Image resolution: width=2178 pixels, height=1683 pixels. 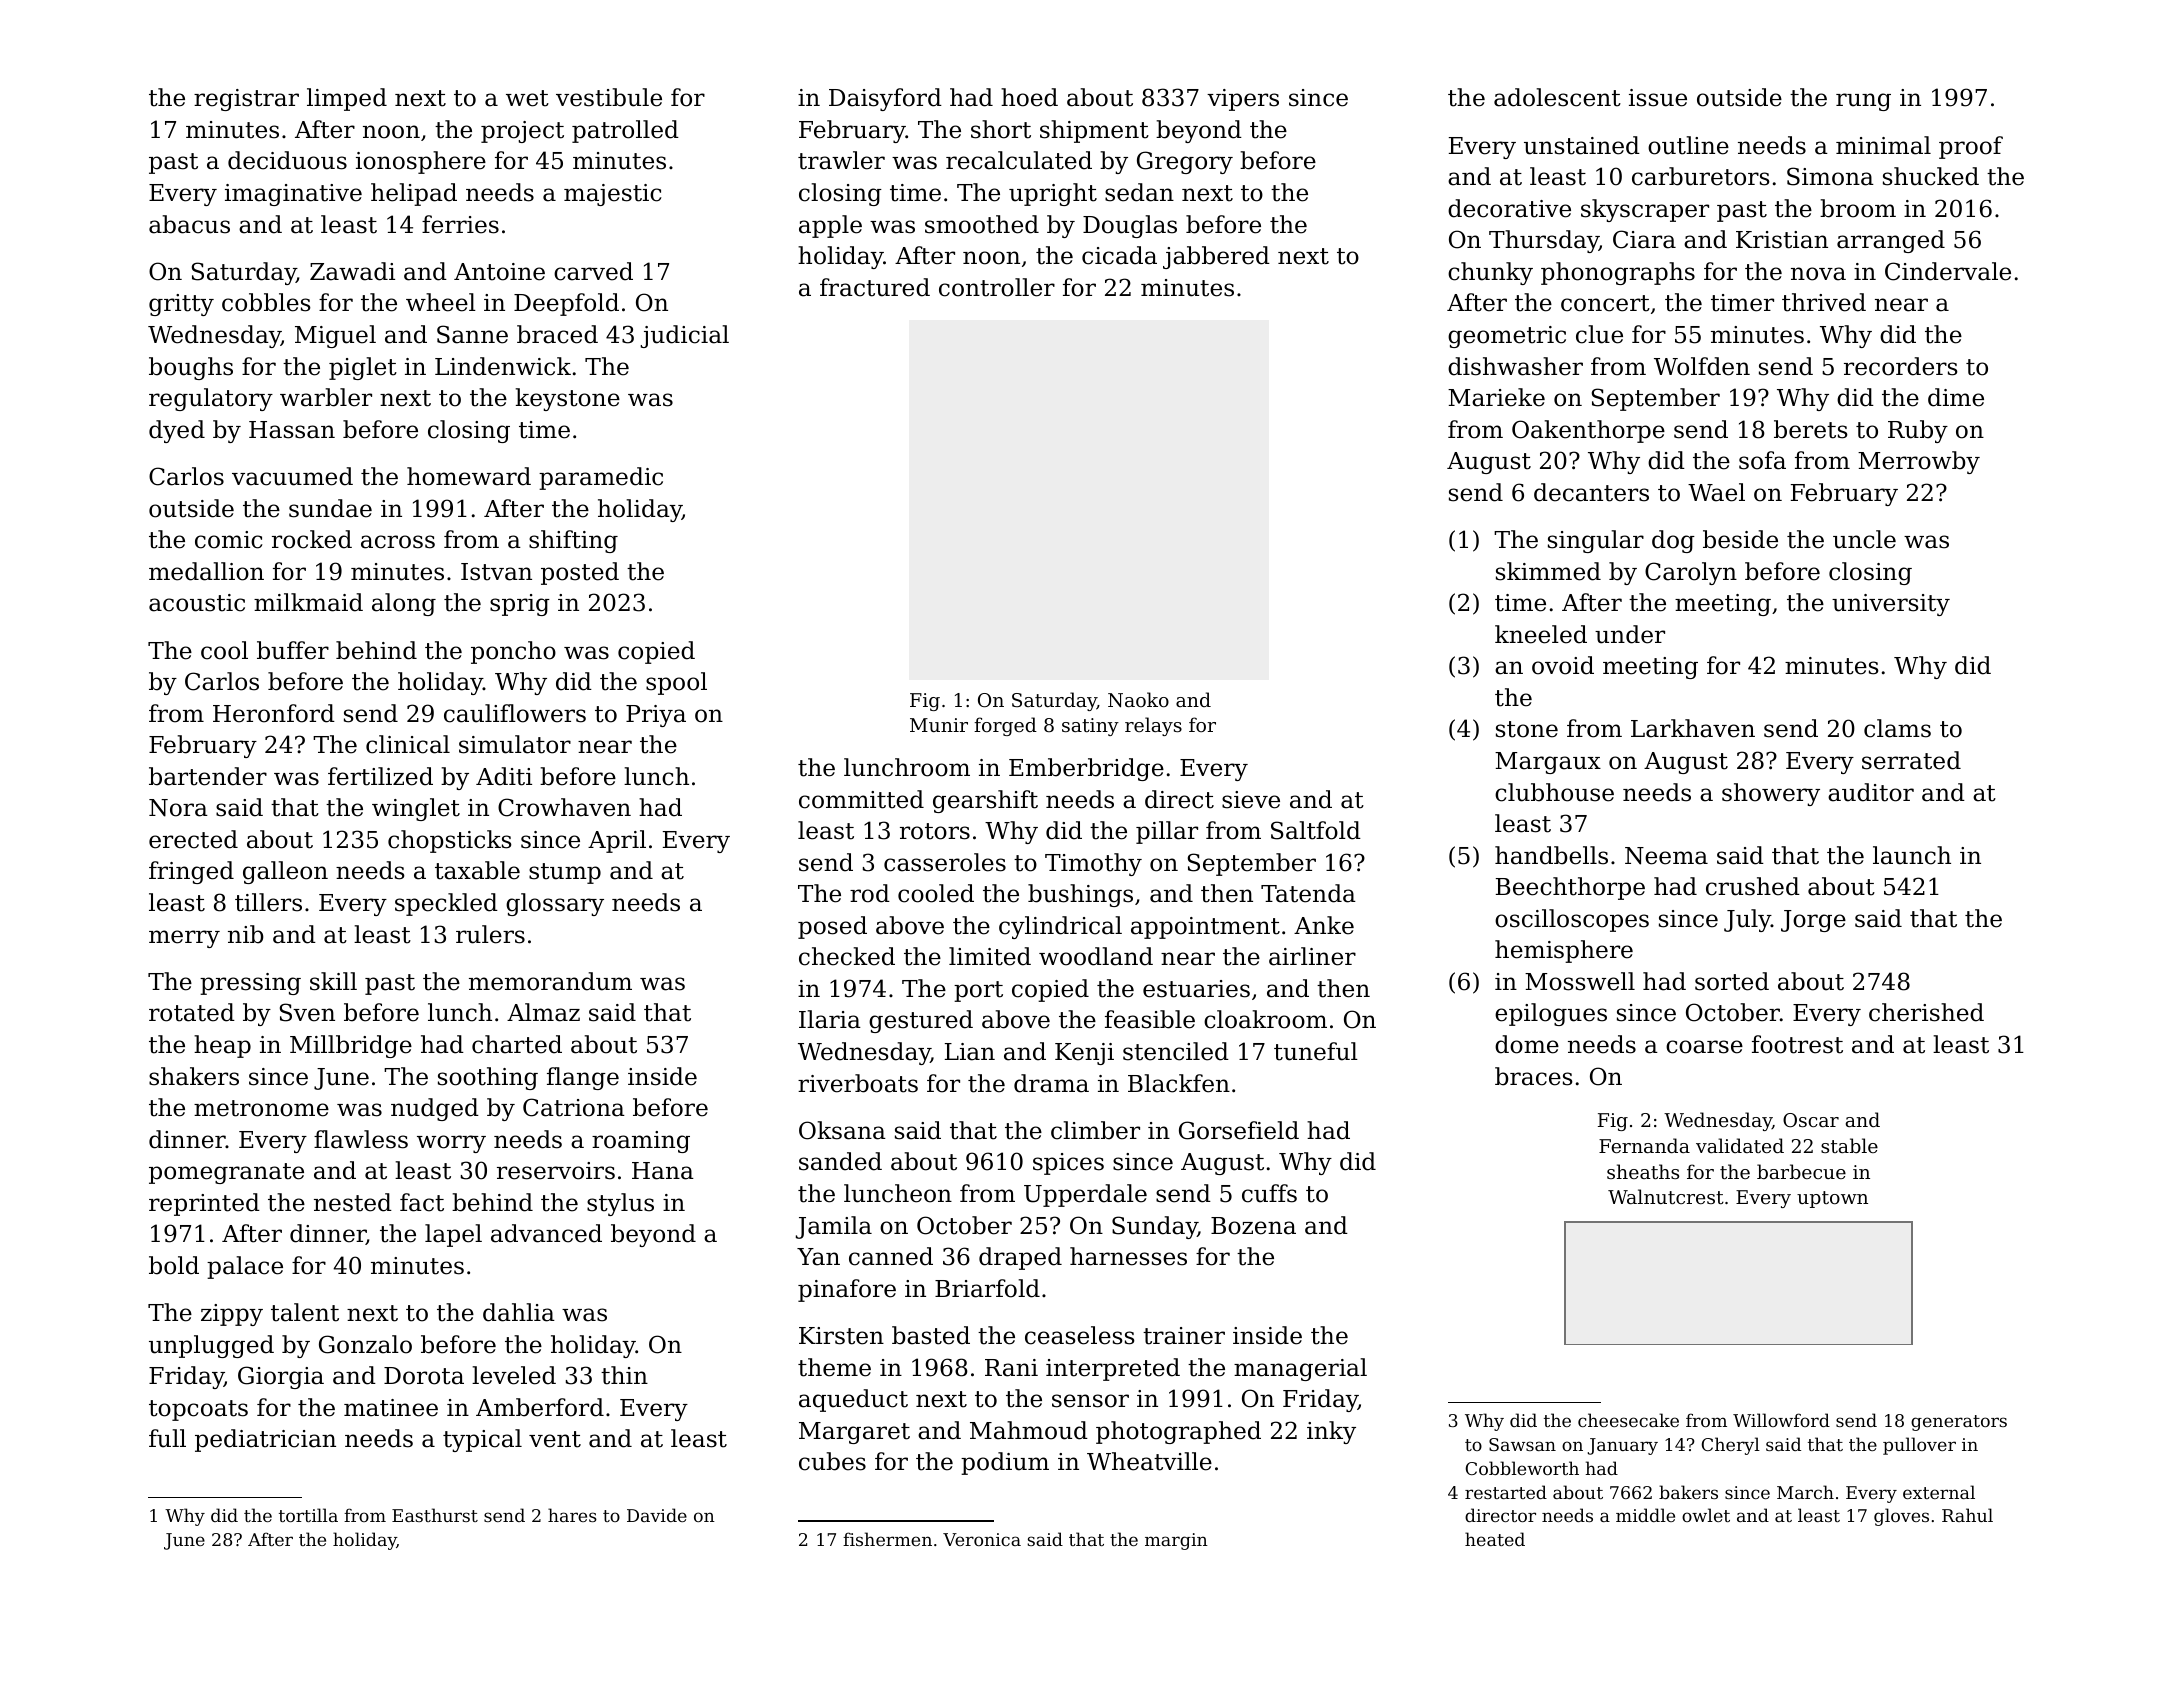 What do you see at coordinates (414, 194) in the screenshot?
I see `helipad` at bounding box center [414, 194].
